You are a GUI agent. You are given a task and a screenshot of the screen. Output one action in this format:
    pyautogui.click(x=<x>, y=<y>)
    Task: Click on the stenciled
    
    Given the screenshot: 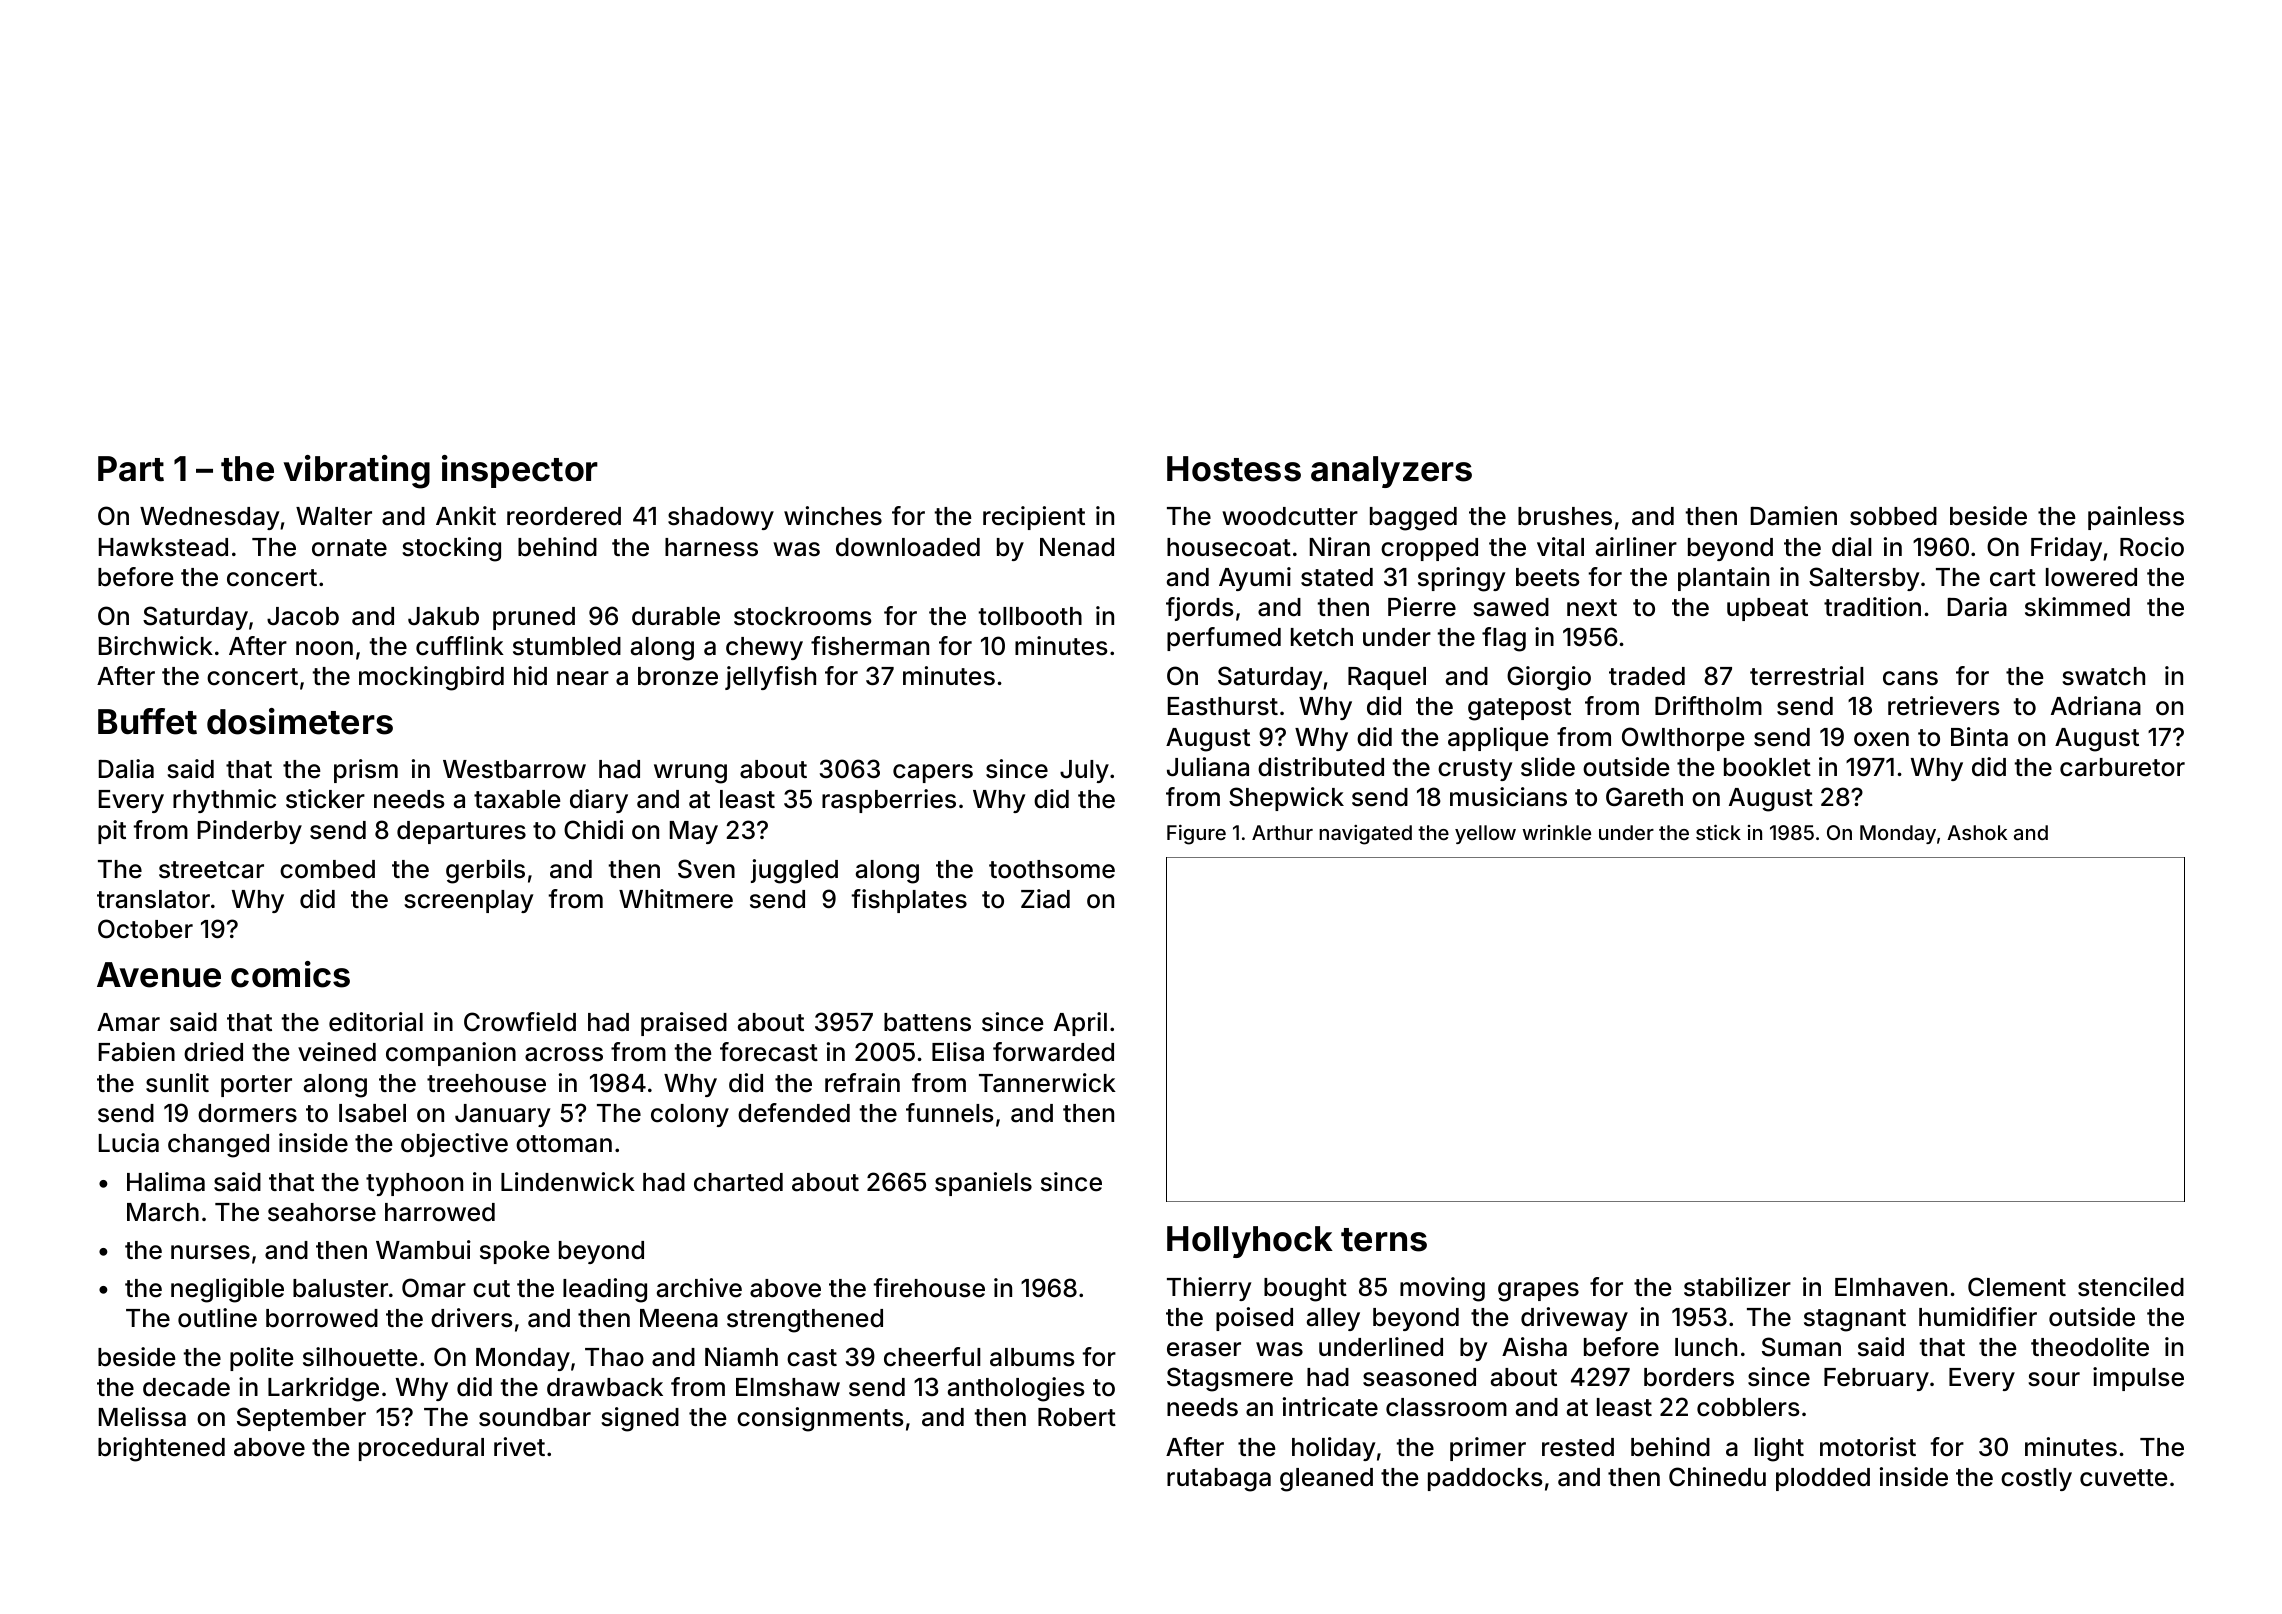 What is the action you would take?
    pyautogui.click(x=2131, y=1287)
